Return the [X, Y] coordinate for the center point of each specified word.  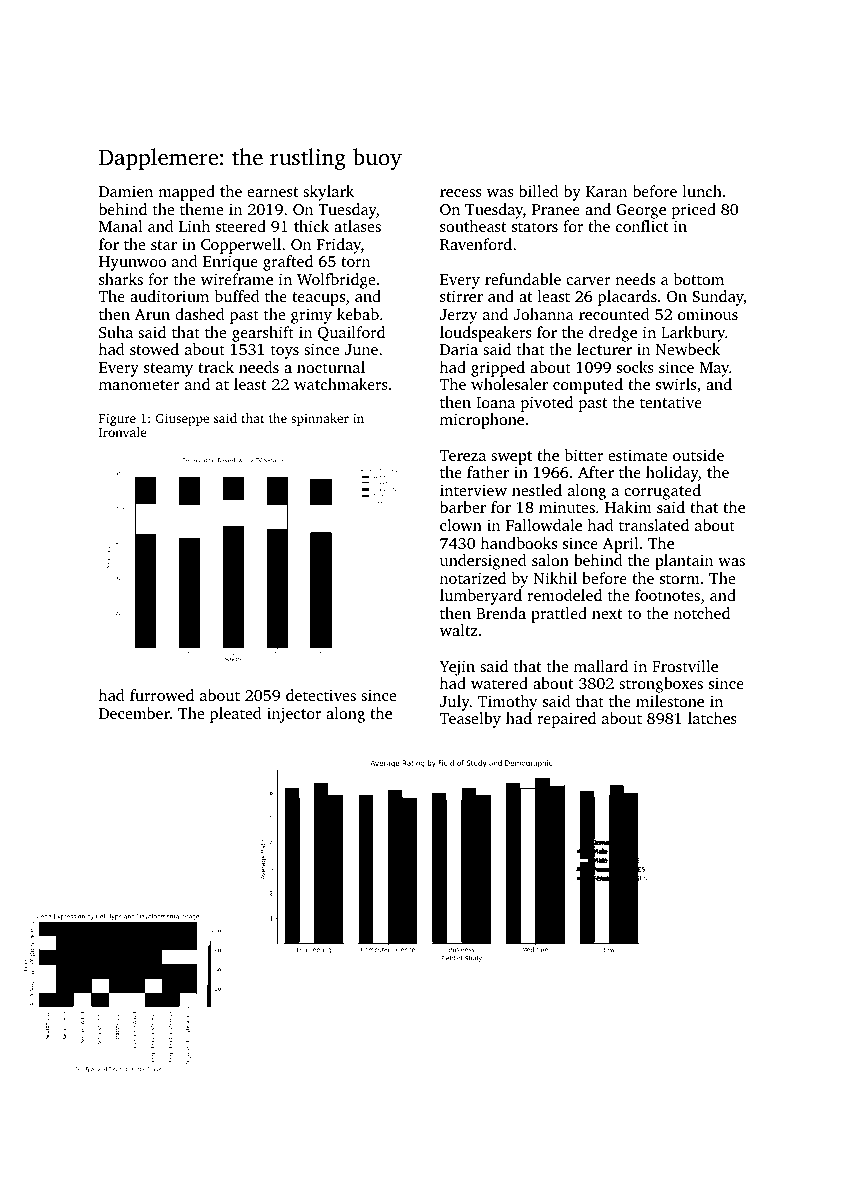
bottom [699, 279]
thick [311, 226]
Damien [126, 191]
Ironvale [123, 432]
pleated [236, 715]
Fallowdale [544, 525]
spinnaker [320, 419]
